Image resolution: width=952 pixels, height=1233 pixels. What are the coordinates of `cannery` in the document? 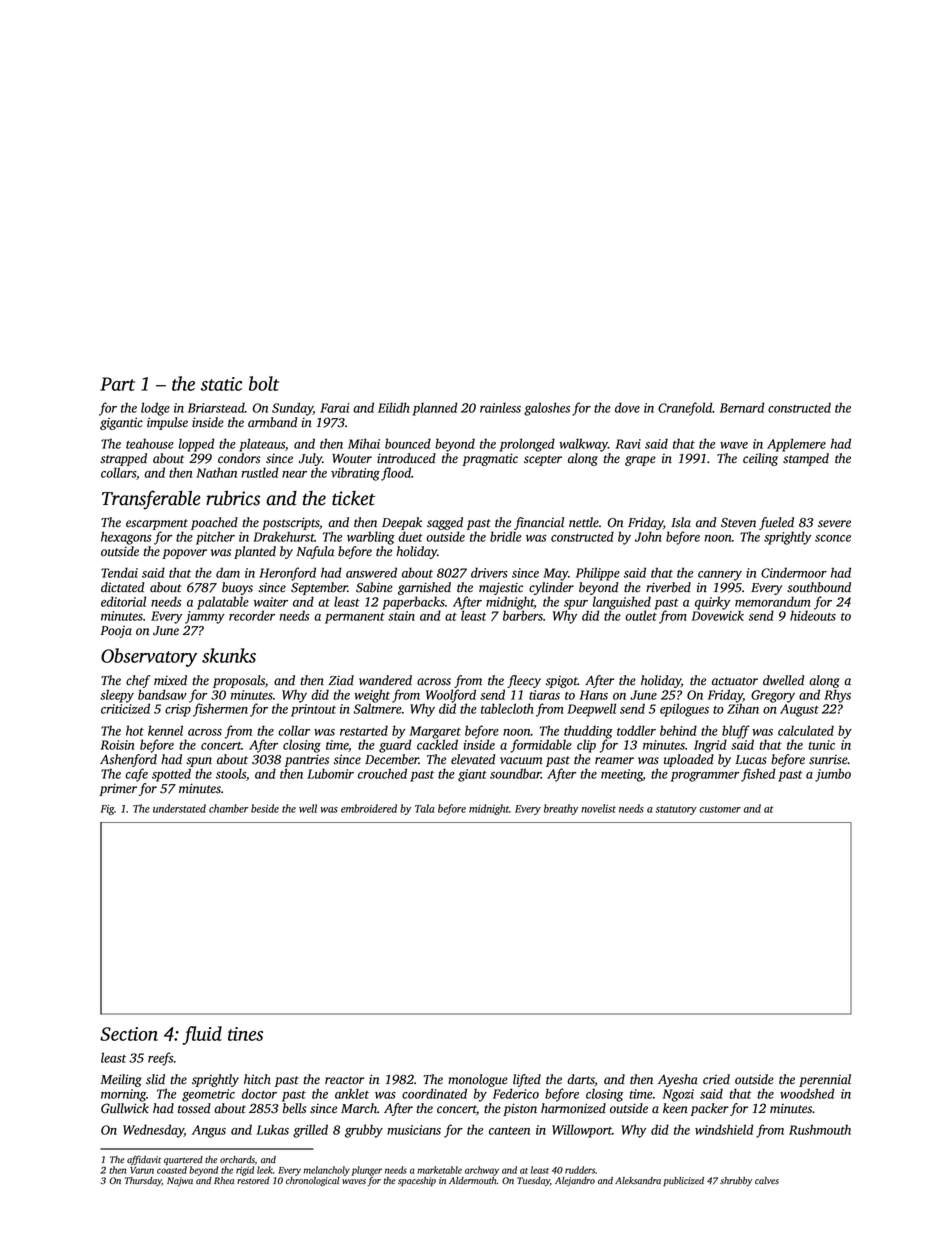 It's located at (720, 576).
